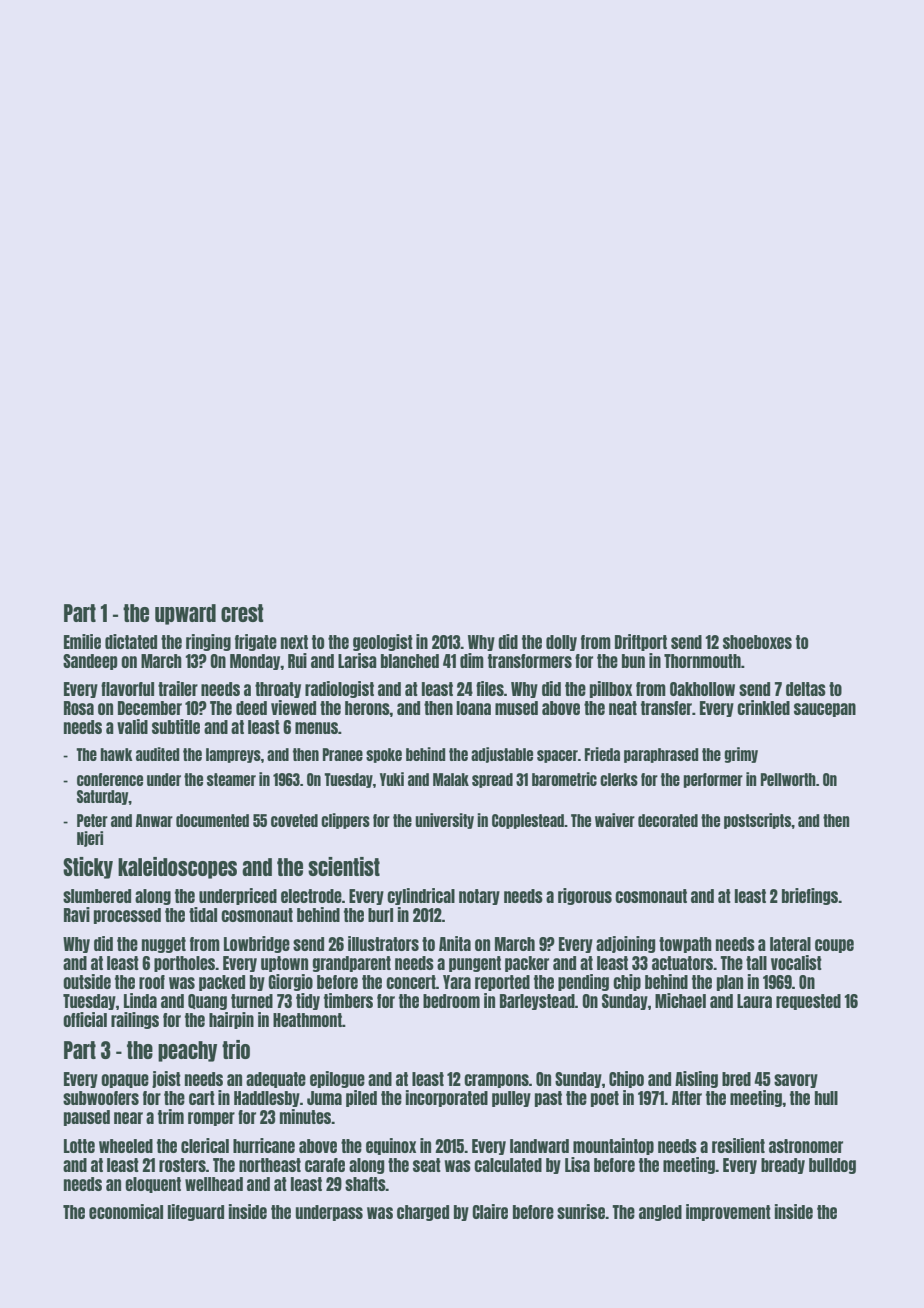 The image size is (924, 1308). Describe the element at coordinates (623, 708) in the screenshot. I see `neat` at that location.
